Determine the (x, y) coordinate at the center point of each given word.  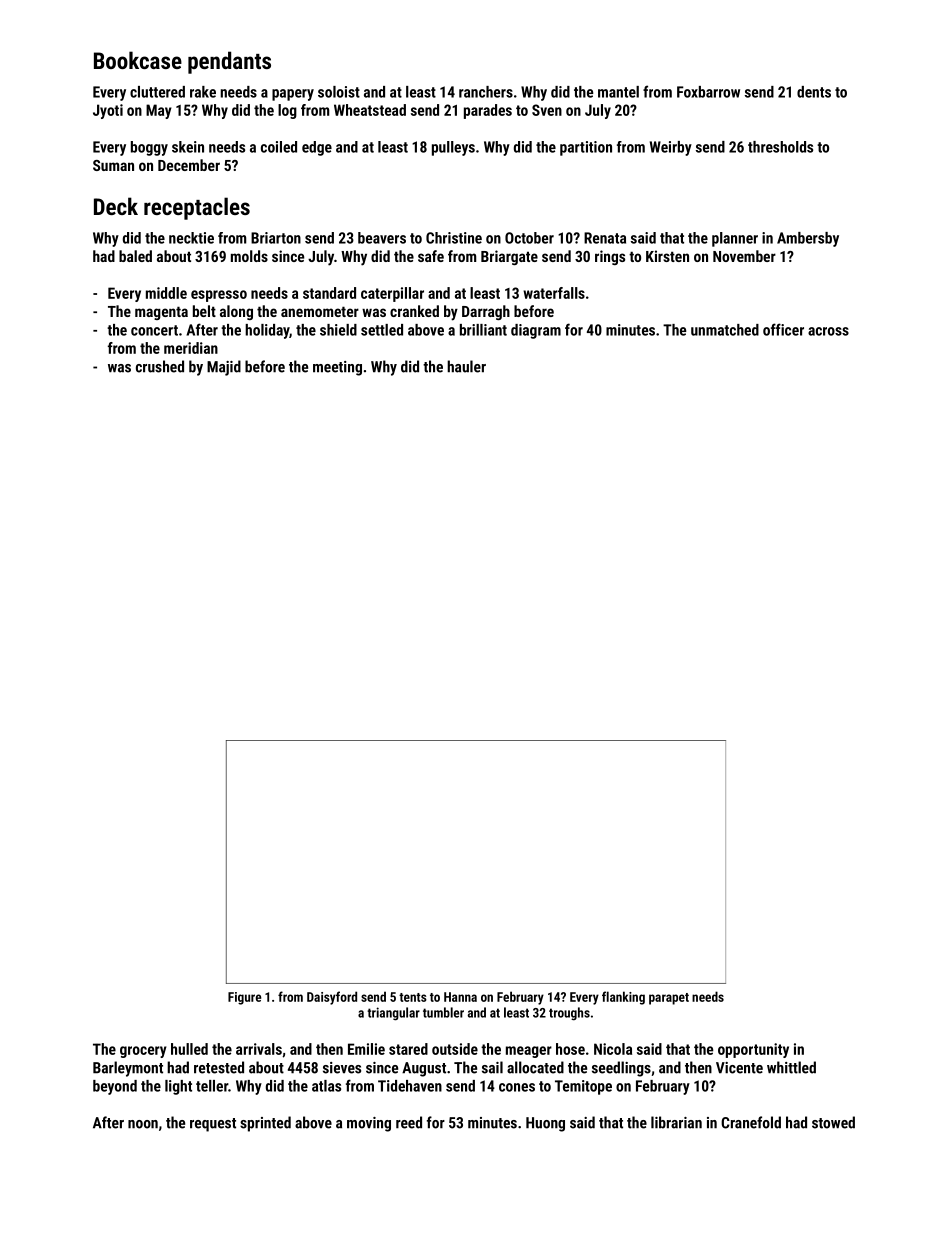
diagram (536, 331)
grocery (143, 1052)
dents (814, 92)
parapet (669, 999)
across (828, 331)
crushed (160, 366)
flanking (623, 998)
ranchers (486, 92)
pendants (229, 62)
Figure (244, 998)
